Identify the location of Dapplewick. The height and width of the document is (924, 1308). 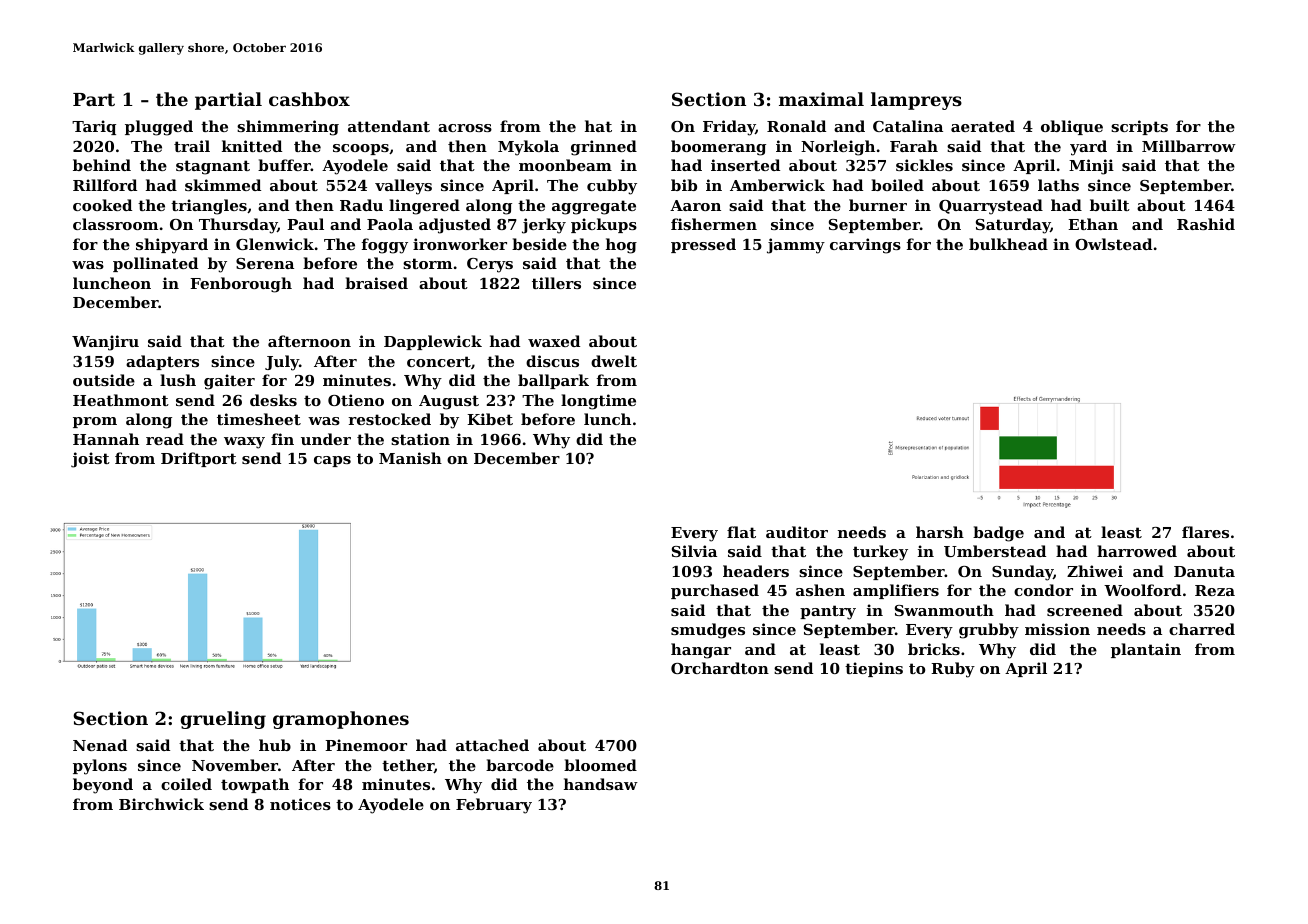
(433, 342).
